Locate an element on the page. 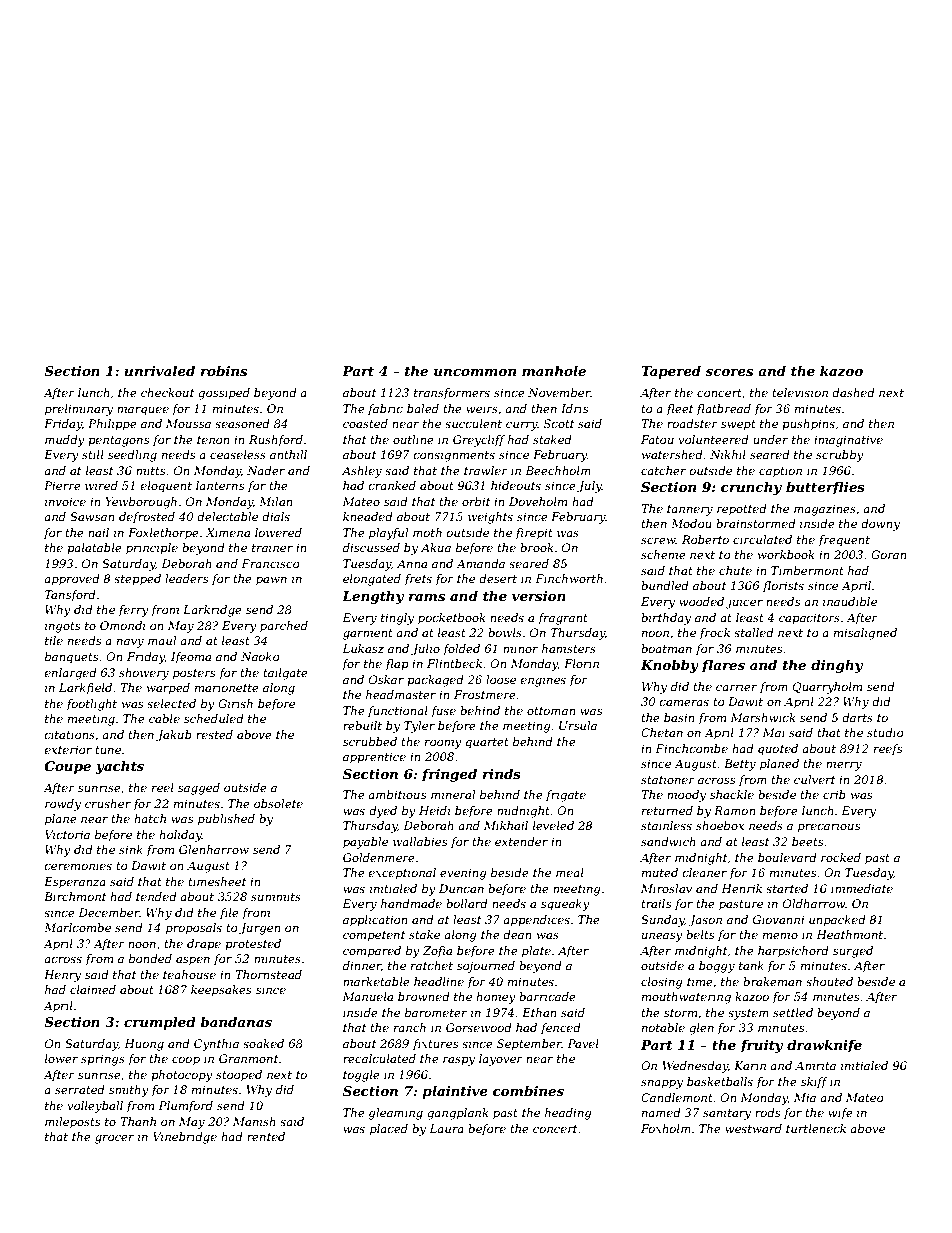 The width and height of the document is (952, 1233). maul is located at coordinates (162, 640).
